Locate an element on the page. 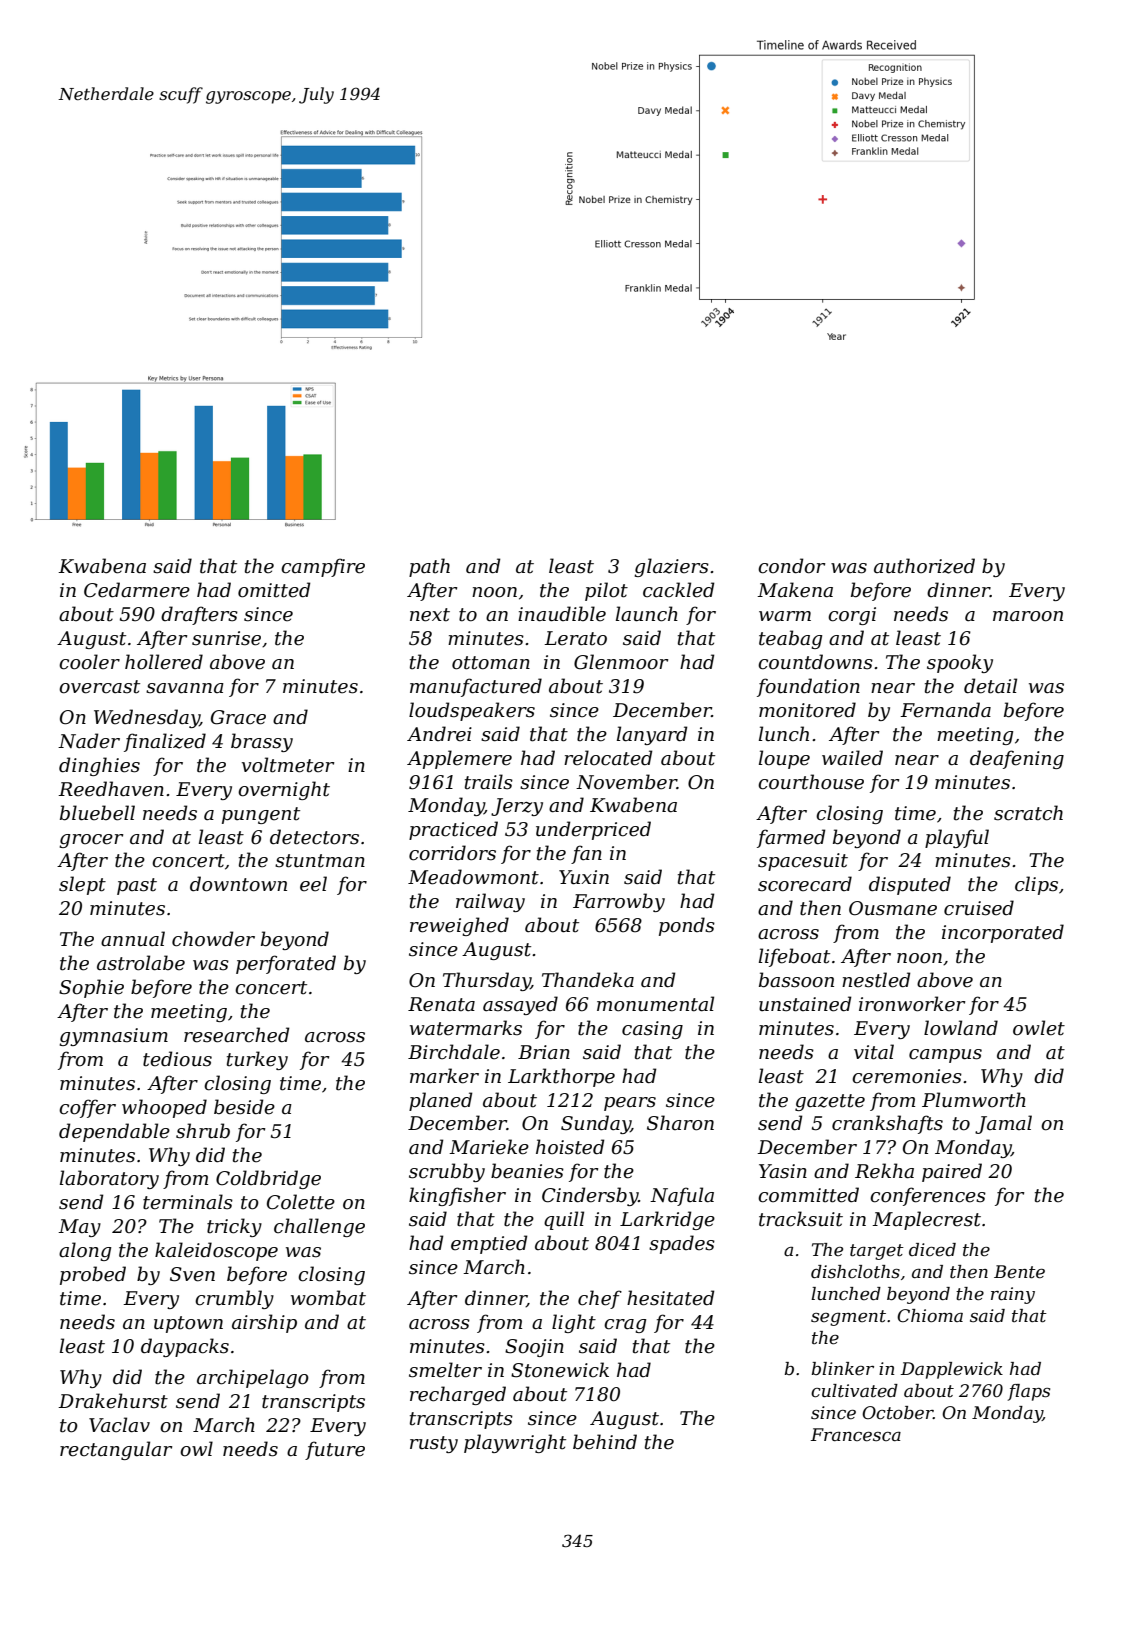 The image size is (1124, 1627). authorized is located at coordinates (924, 566).
